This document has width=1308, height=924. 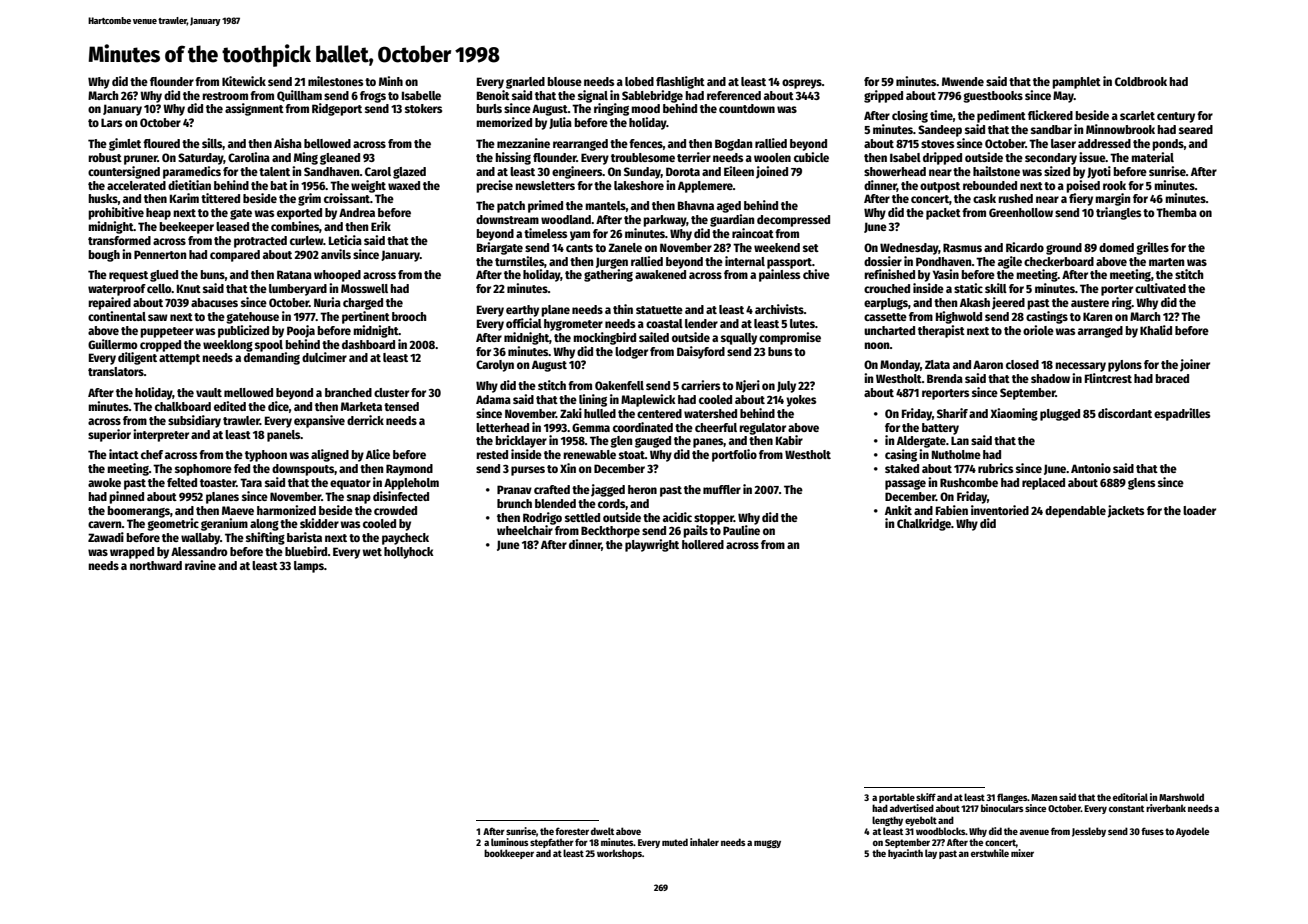 What do you see at coordinates (1152, 157) in the document?
I see `material` at bounding box center [1152, 157].
